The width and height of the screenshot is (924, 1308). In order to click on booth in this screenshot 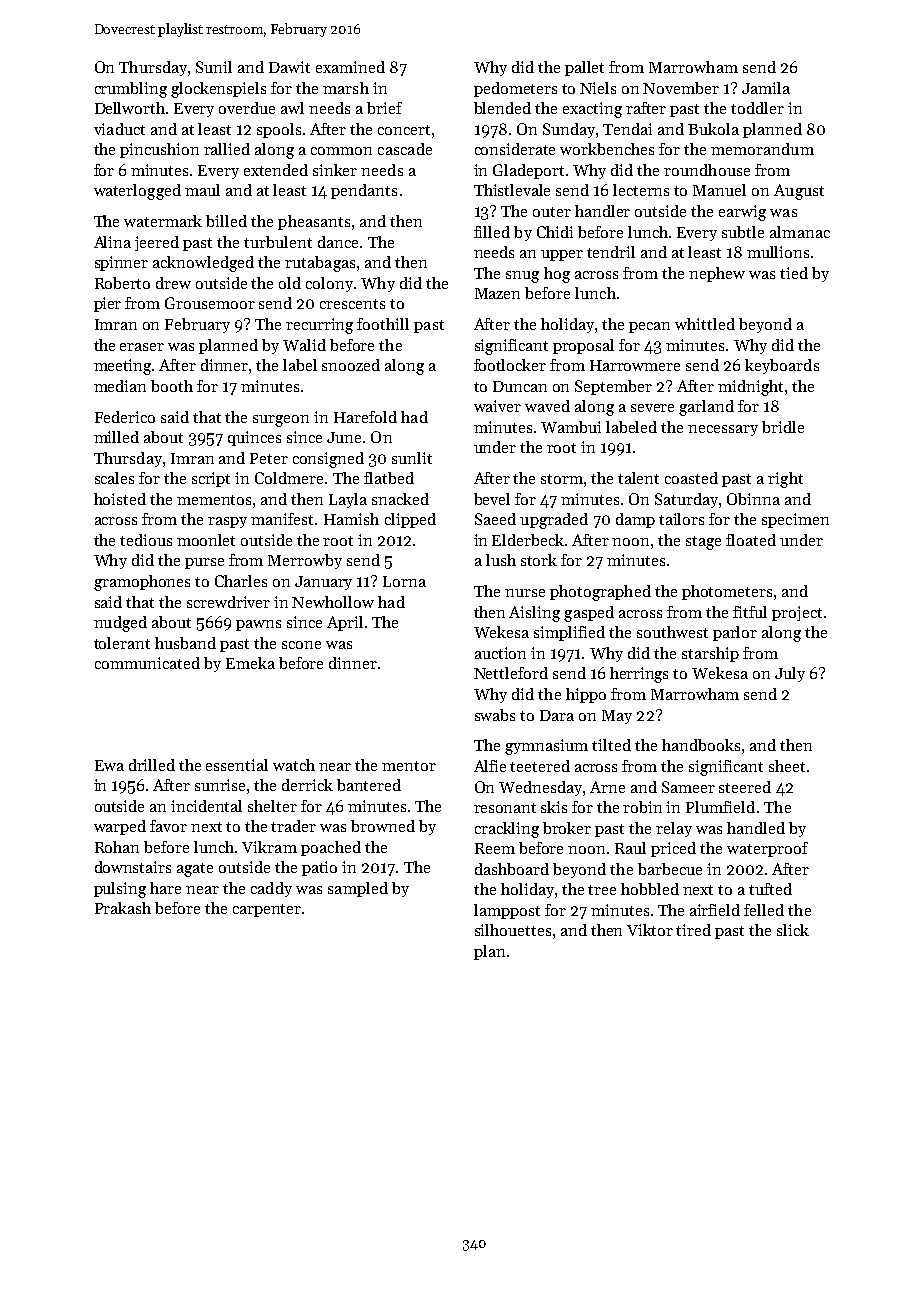, I will do `click(172, 386)`.
